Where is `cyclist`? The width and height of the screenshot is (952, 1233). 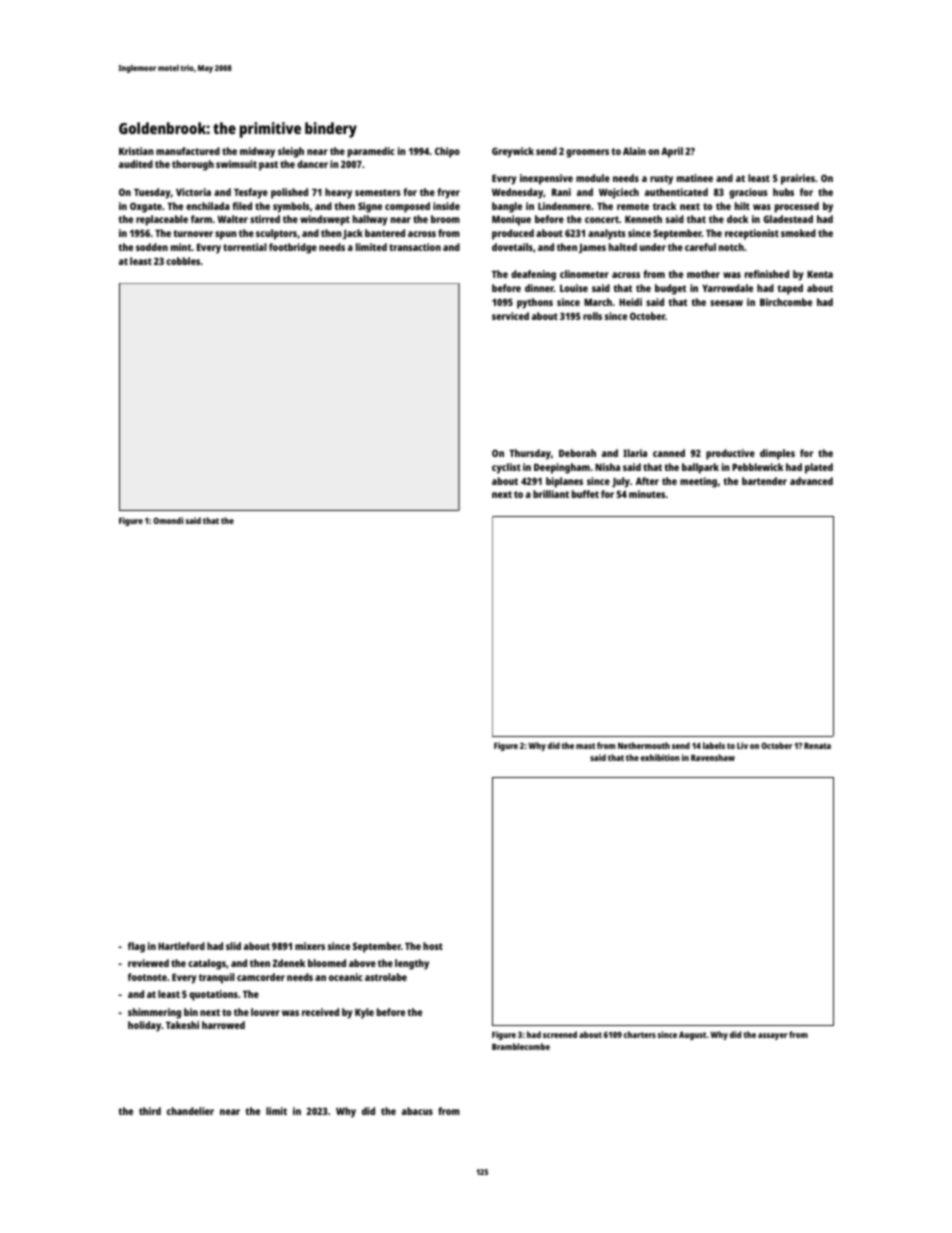
cyclist is located at coordinates (506, 468).
